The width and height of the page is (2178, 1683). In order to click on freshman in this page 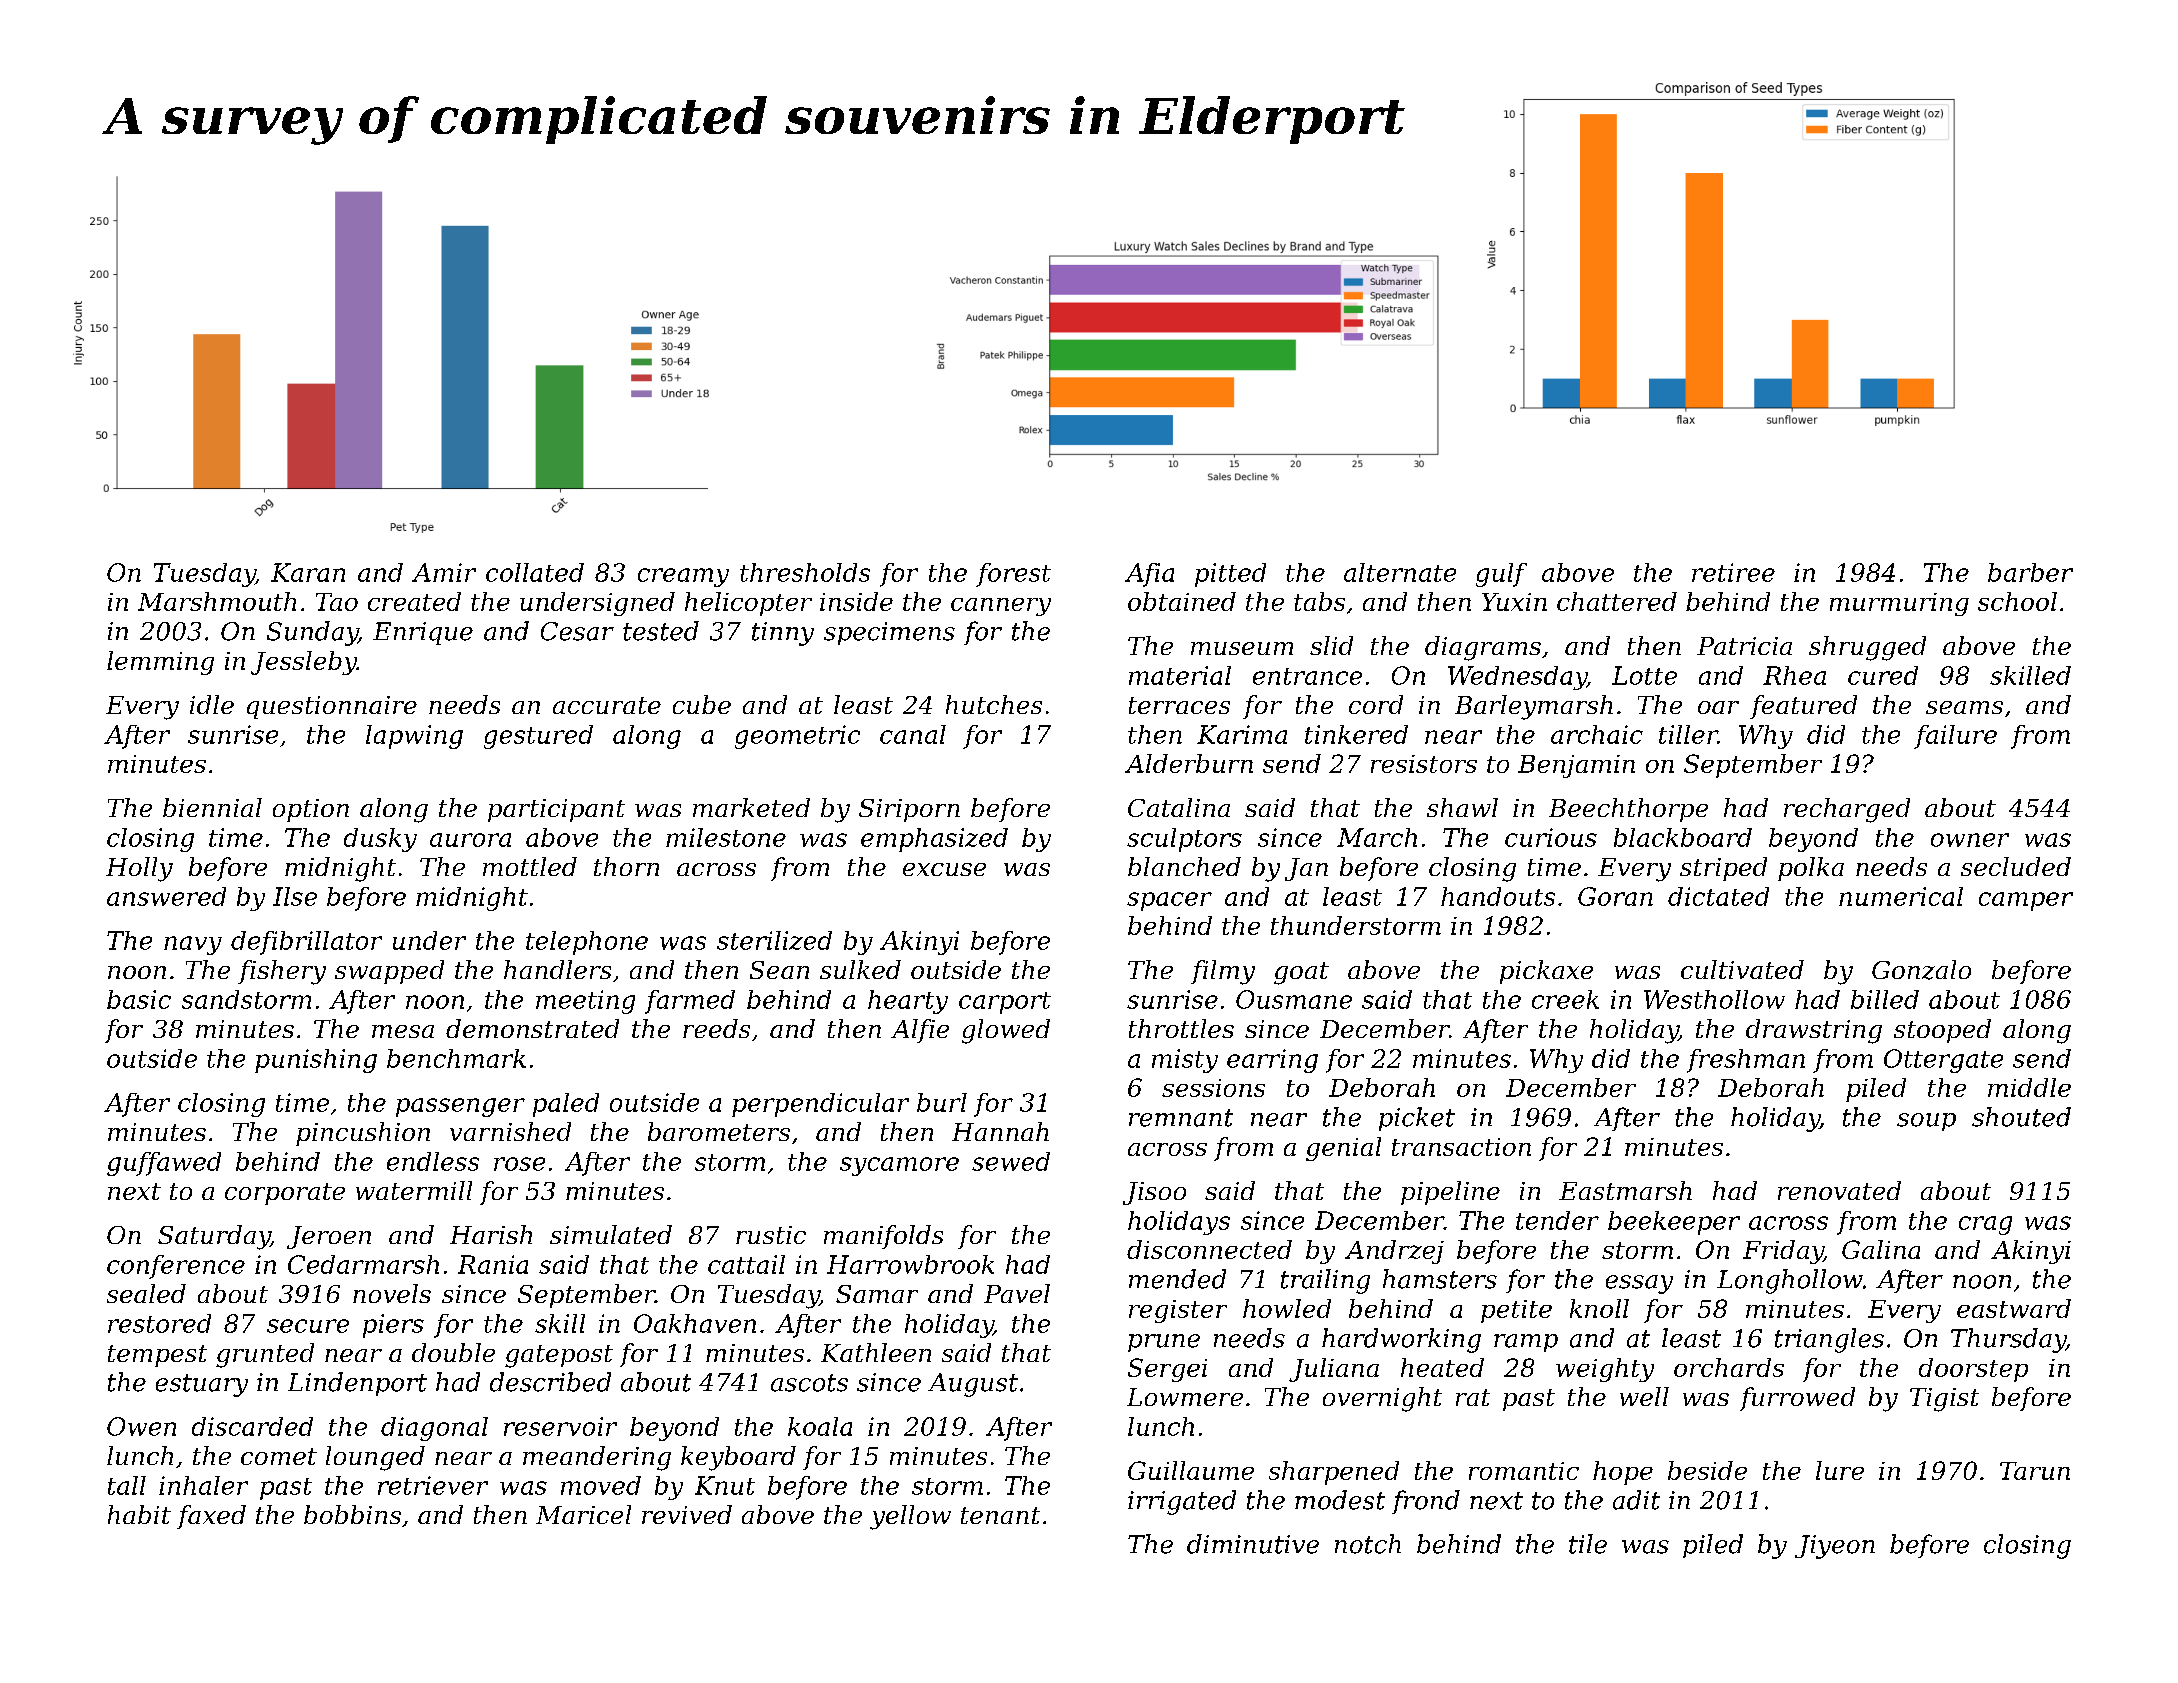, I will do `click(1746, 1061)`.
